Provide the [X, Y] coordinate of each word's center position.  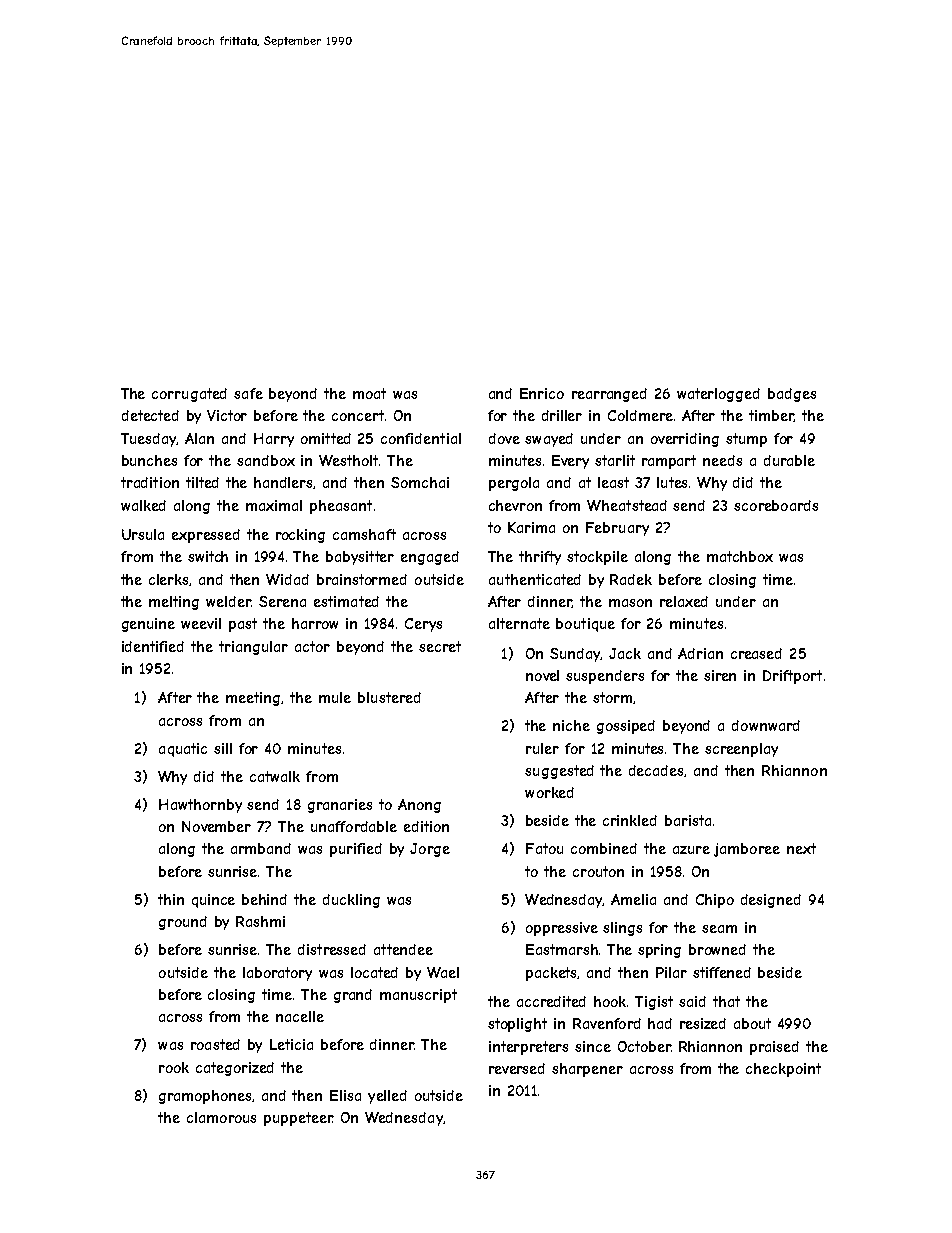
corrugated [189, 395]
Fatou [544, 848]
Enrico [542, 393]
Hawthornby [200, 806]
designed [771, 901]
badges [792, 395]
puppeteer [298, 1119]
